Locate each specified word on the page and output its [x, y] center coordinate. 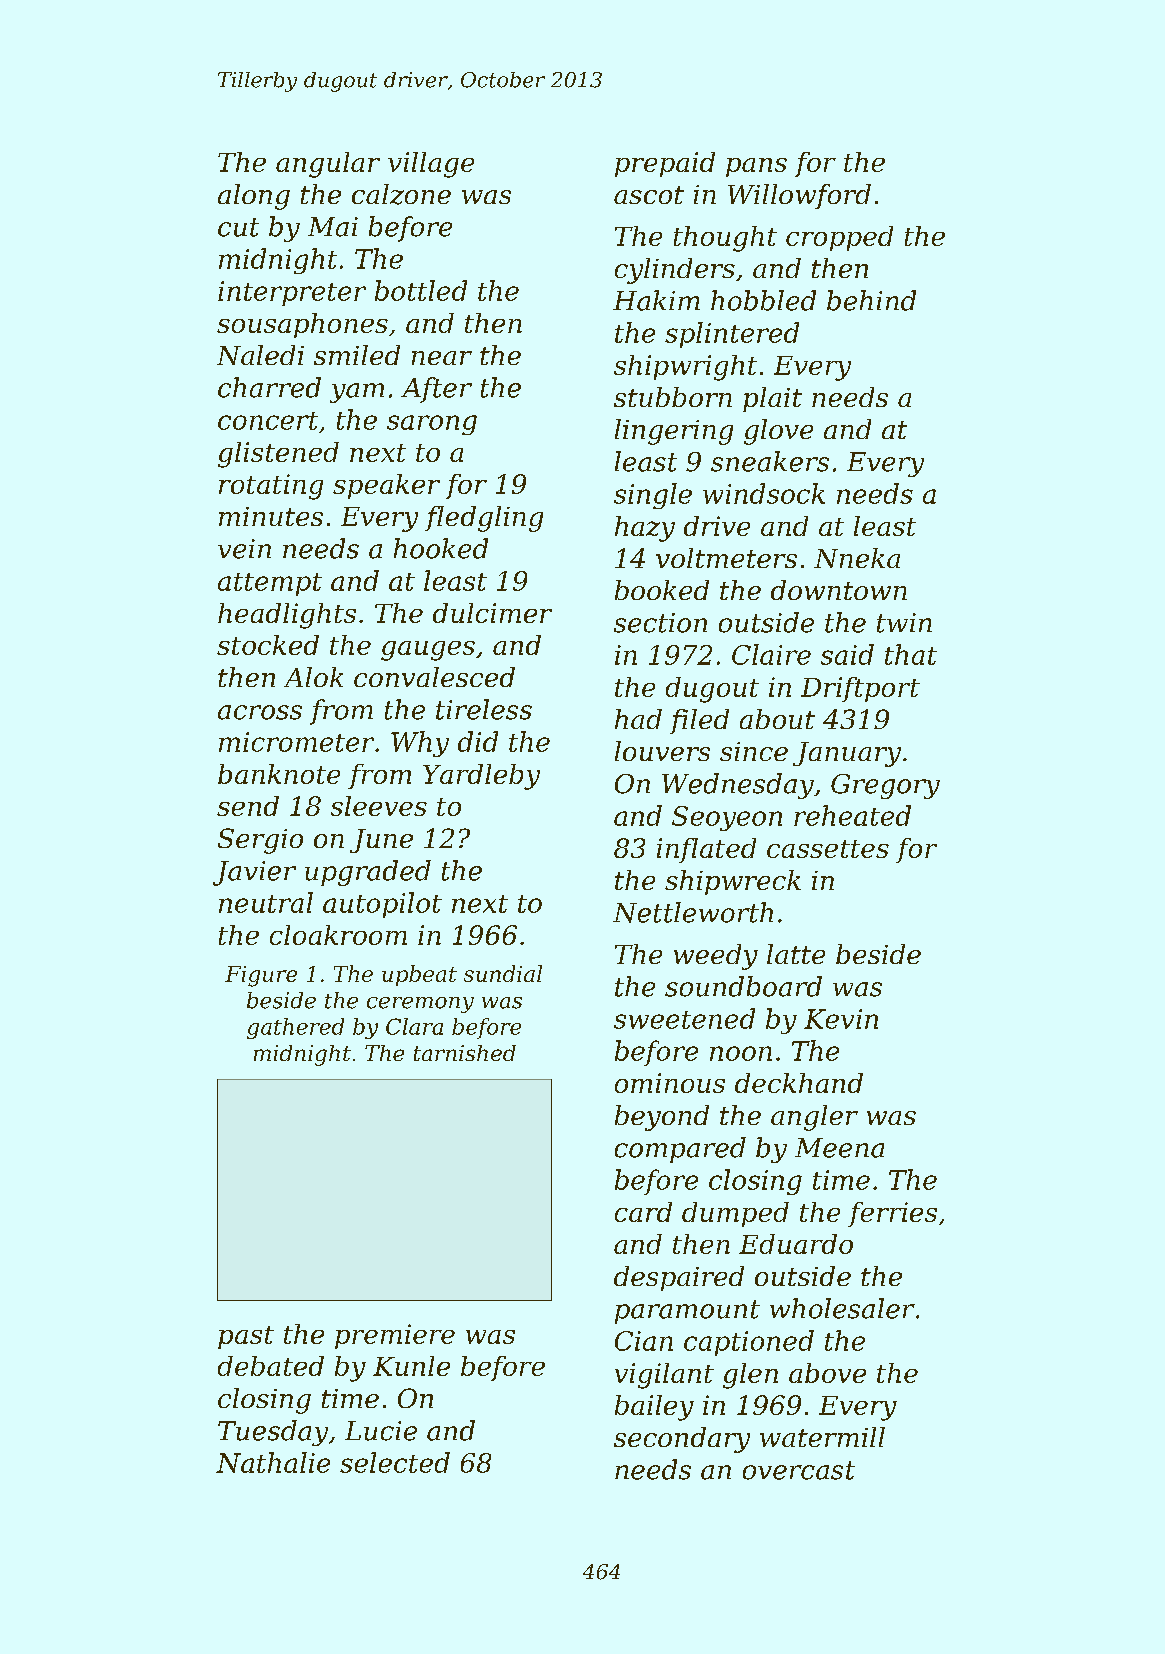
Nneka [857, 558]
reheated [852, 815]
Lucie [381, 1431]
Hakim [656, 300]
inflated [706, 850]
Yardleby [481, 777]
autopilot [382, 905]
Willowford [799, 196]
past [246, 1337]
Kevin [841, 1019]
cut [238, 227]
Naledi [260, 355]
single [653, 496]
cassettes [828, 849]
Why [420, 744]
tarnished [465, 1053]
